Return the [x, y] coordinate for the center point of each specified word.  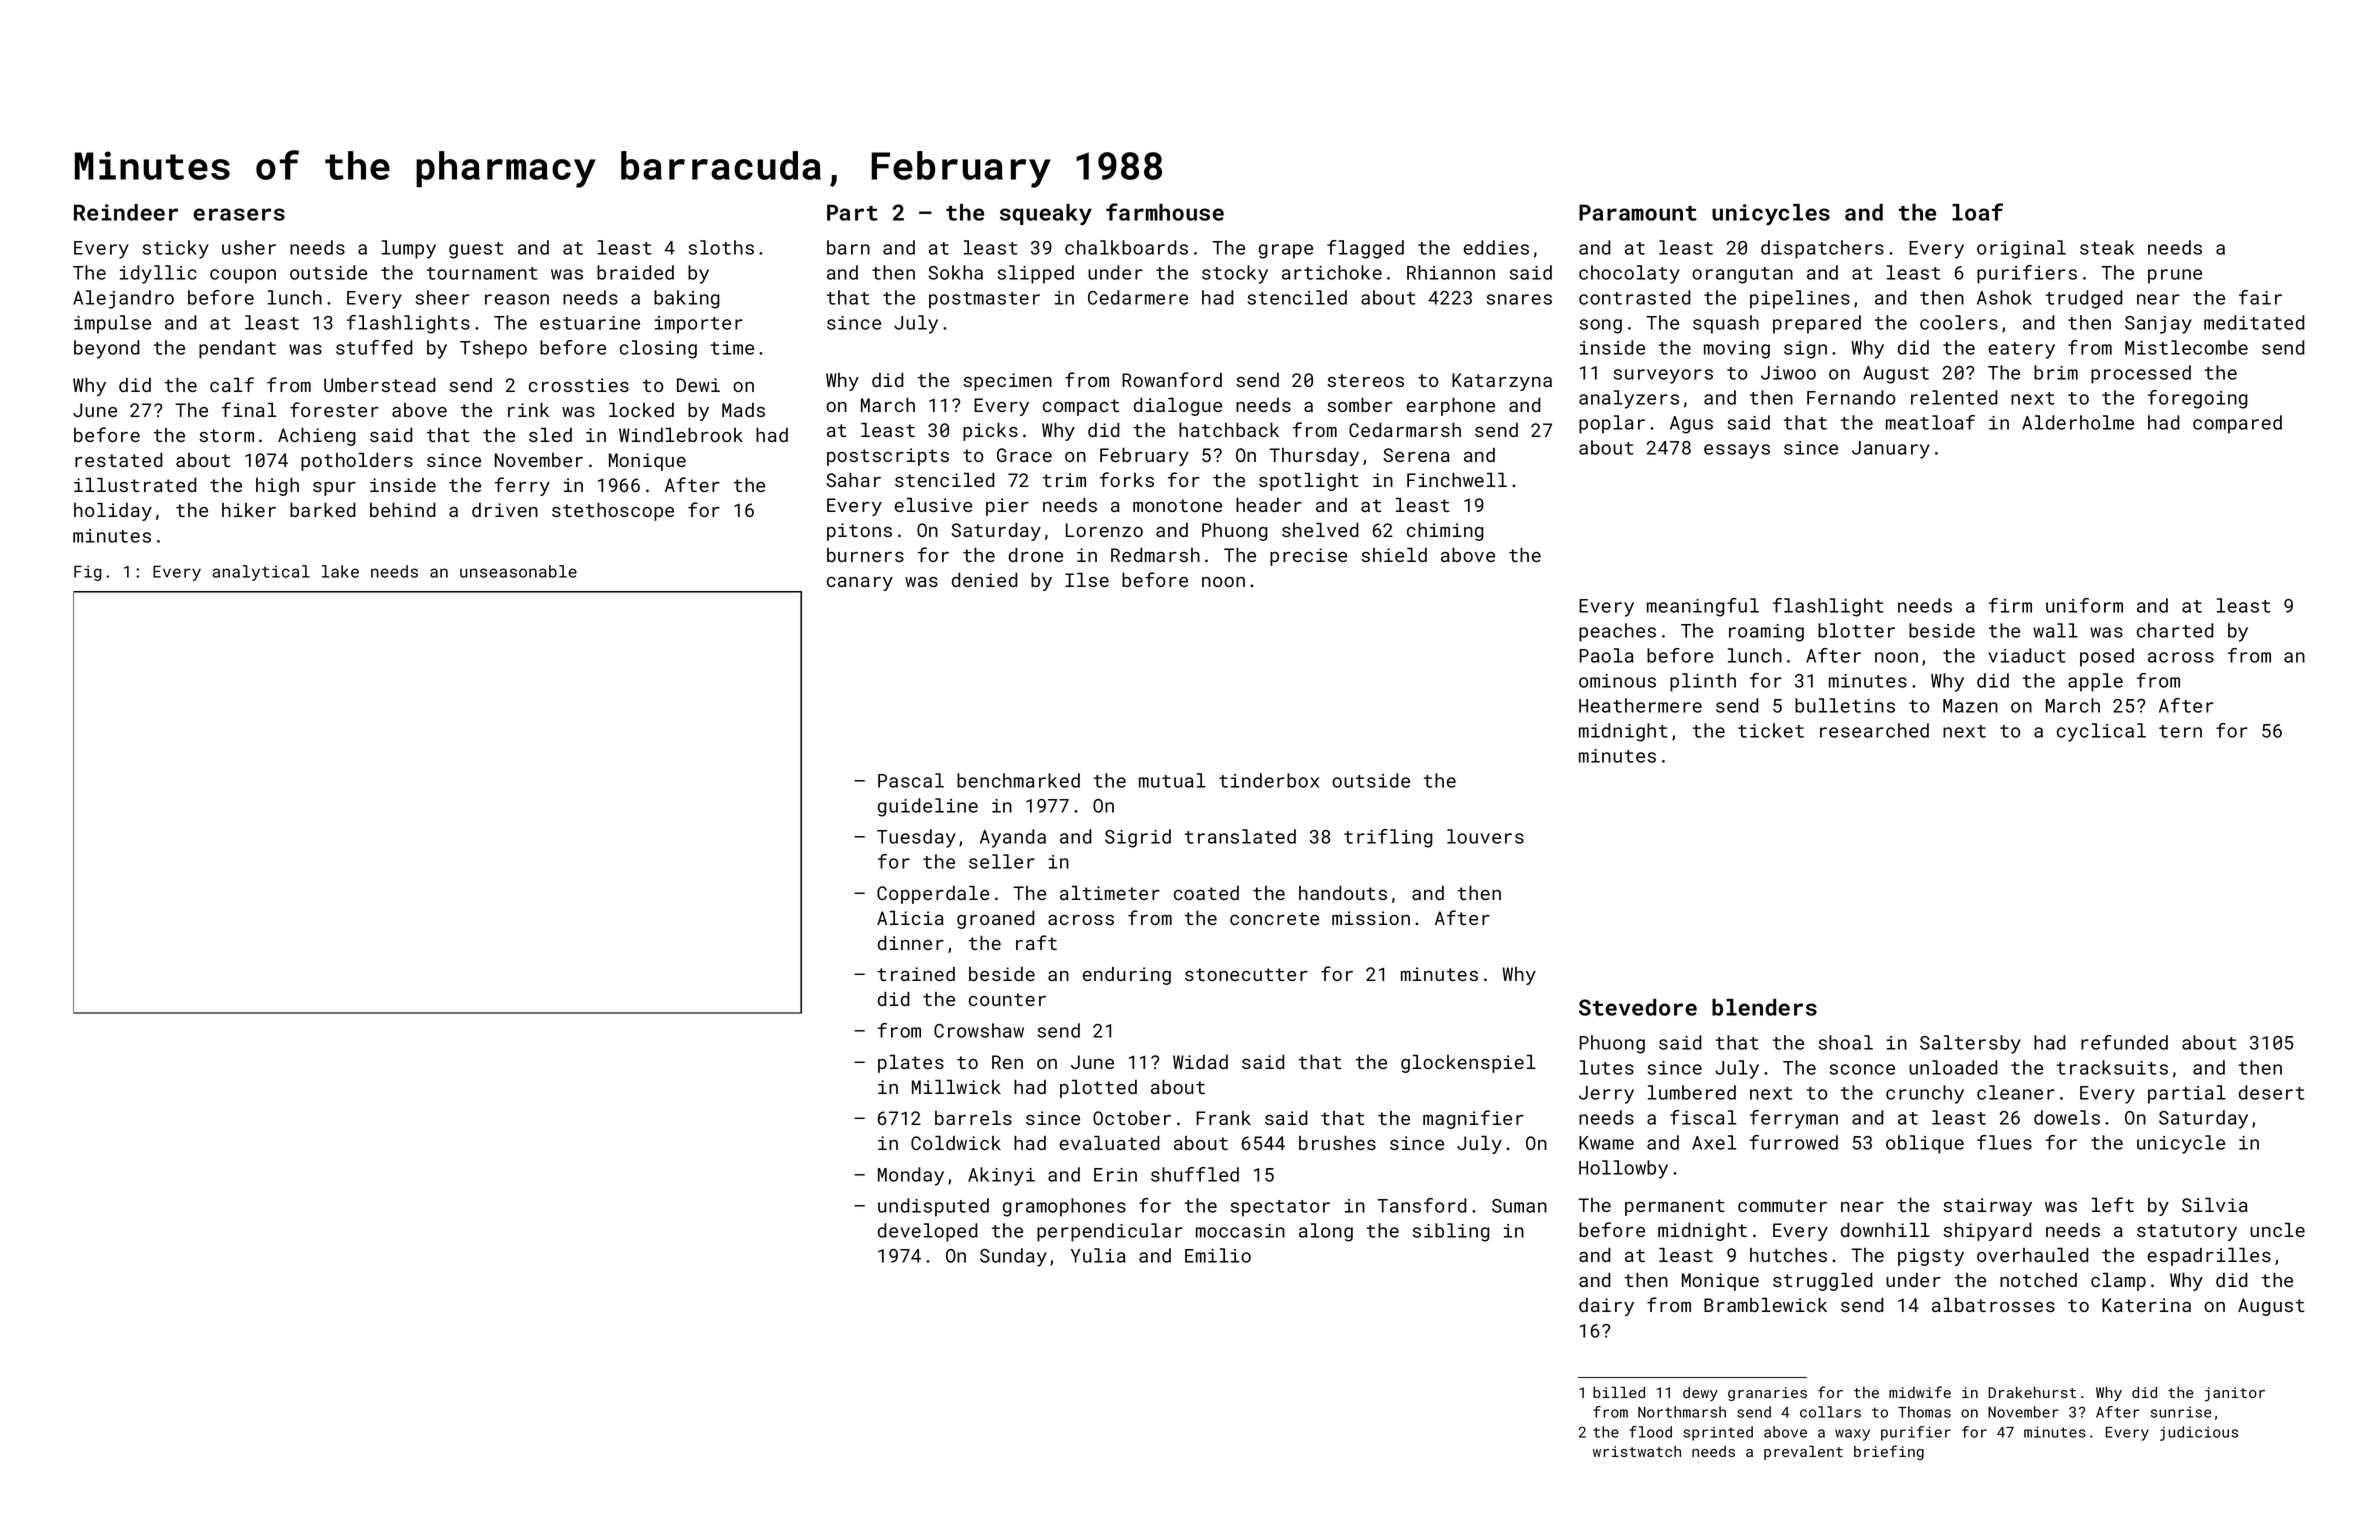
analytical [261, 573]
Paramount [1638, 212]
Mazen [1970, 706]
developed [928, 1232]
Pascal [911, 780]
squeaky [1046, 214]
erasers [239, 214]
